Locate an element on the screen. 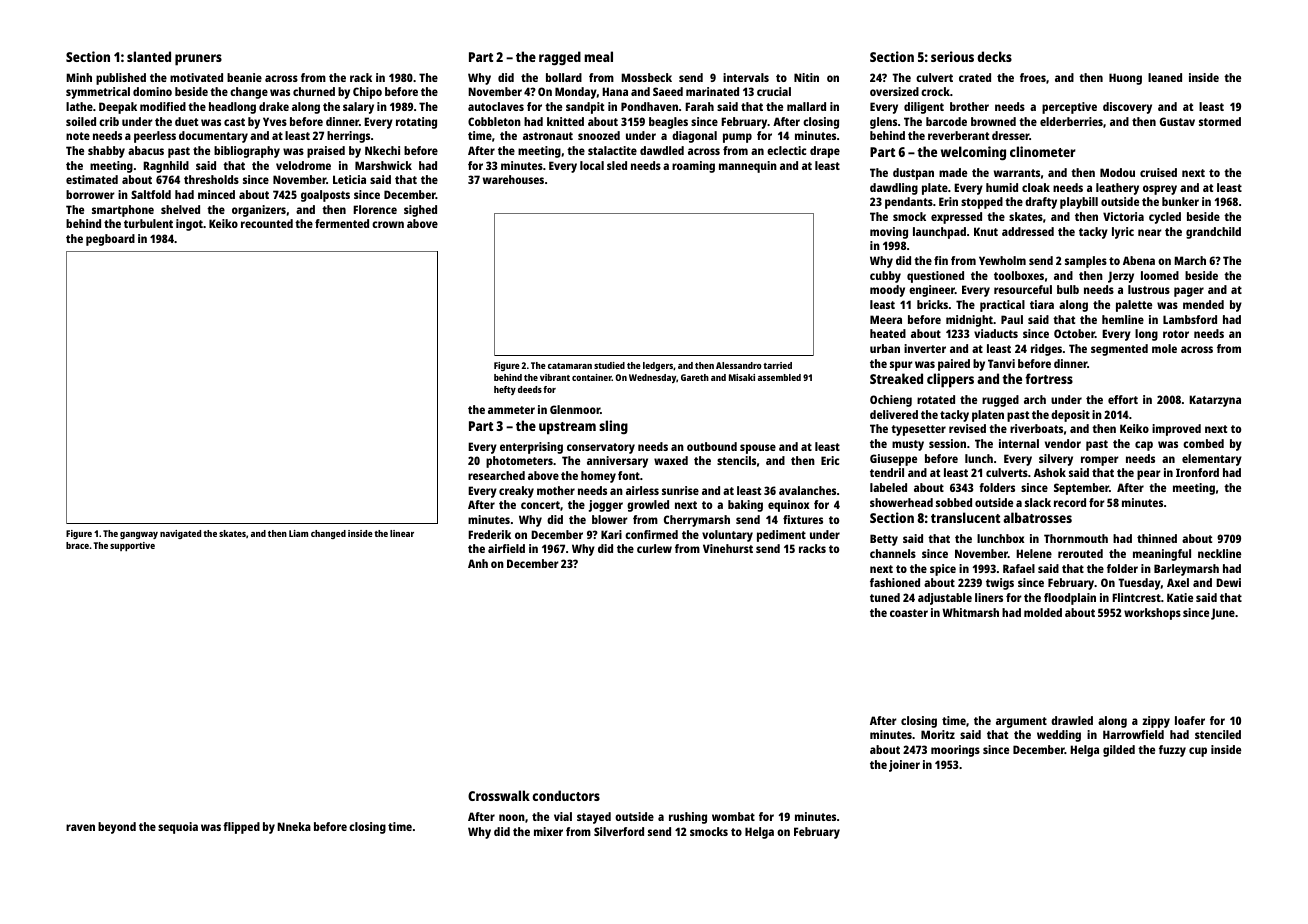  Moritz is located at coordinates (938, 734).
